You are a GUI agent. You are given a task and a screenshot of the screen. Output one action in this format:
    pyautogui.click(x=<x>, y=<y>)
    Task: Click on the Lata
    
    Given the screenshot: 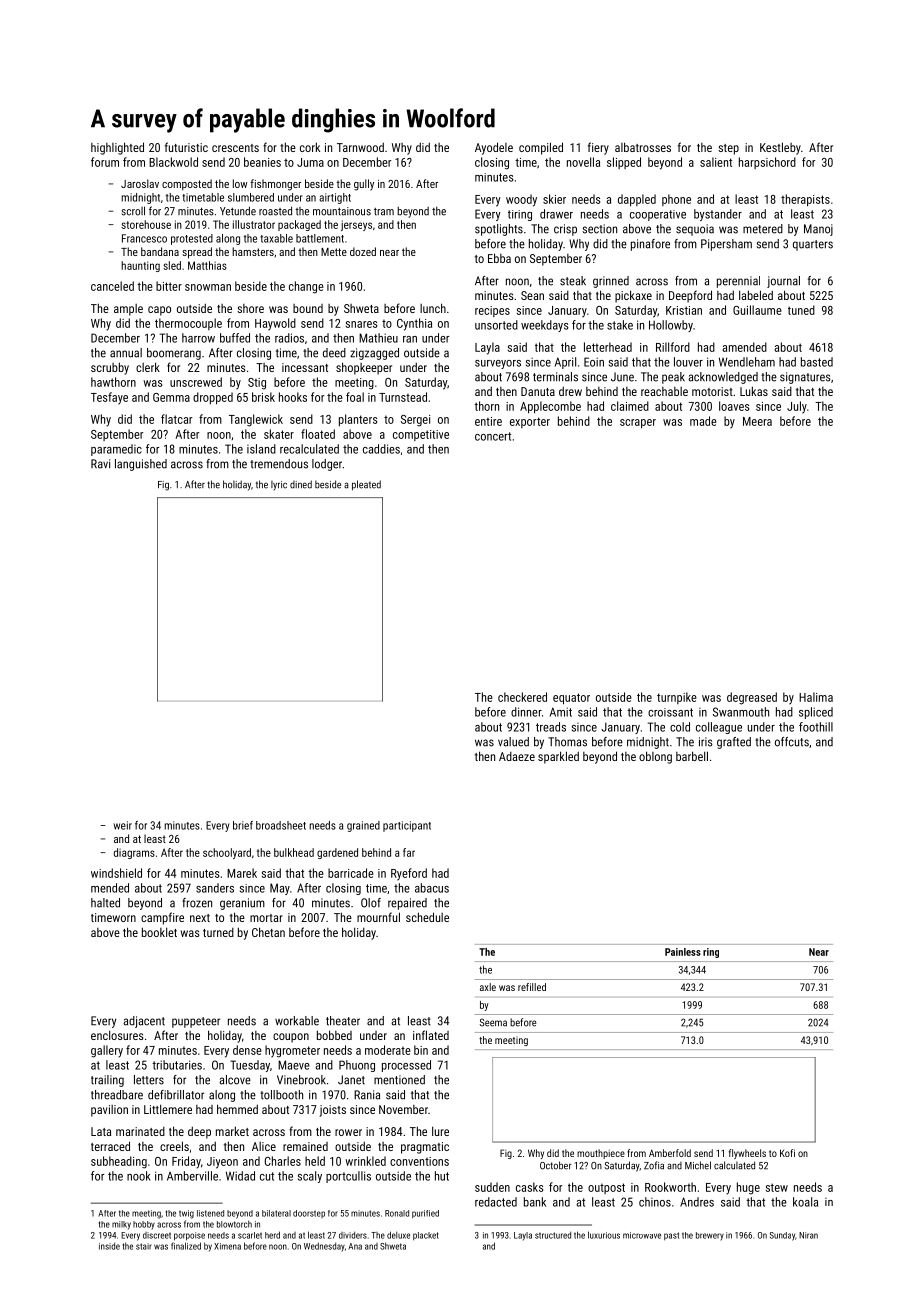 What is the action you would take?
    pyautogui.click(x=101, y=1131)
